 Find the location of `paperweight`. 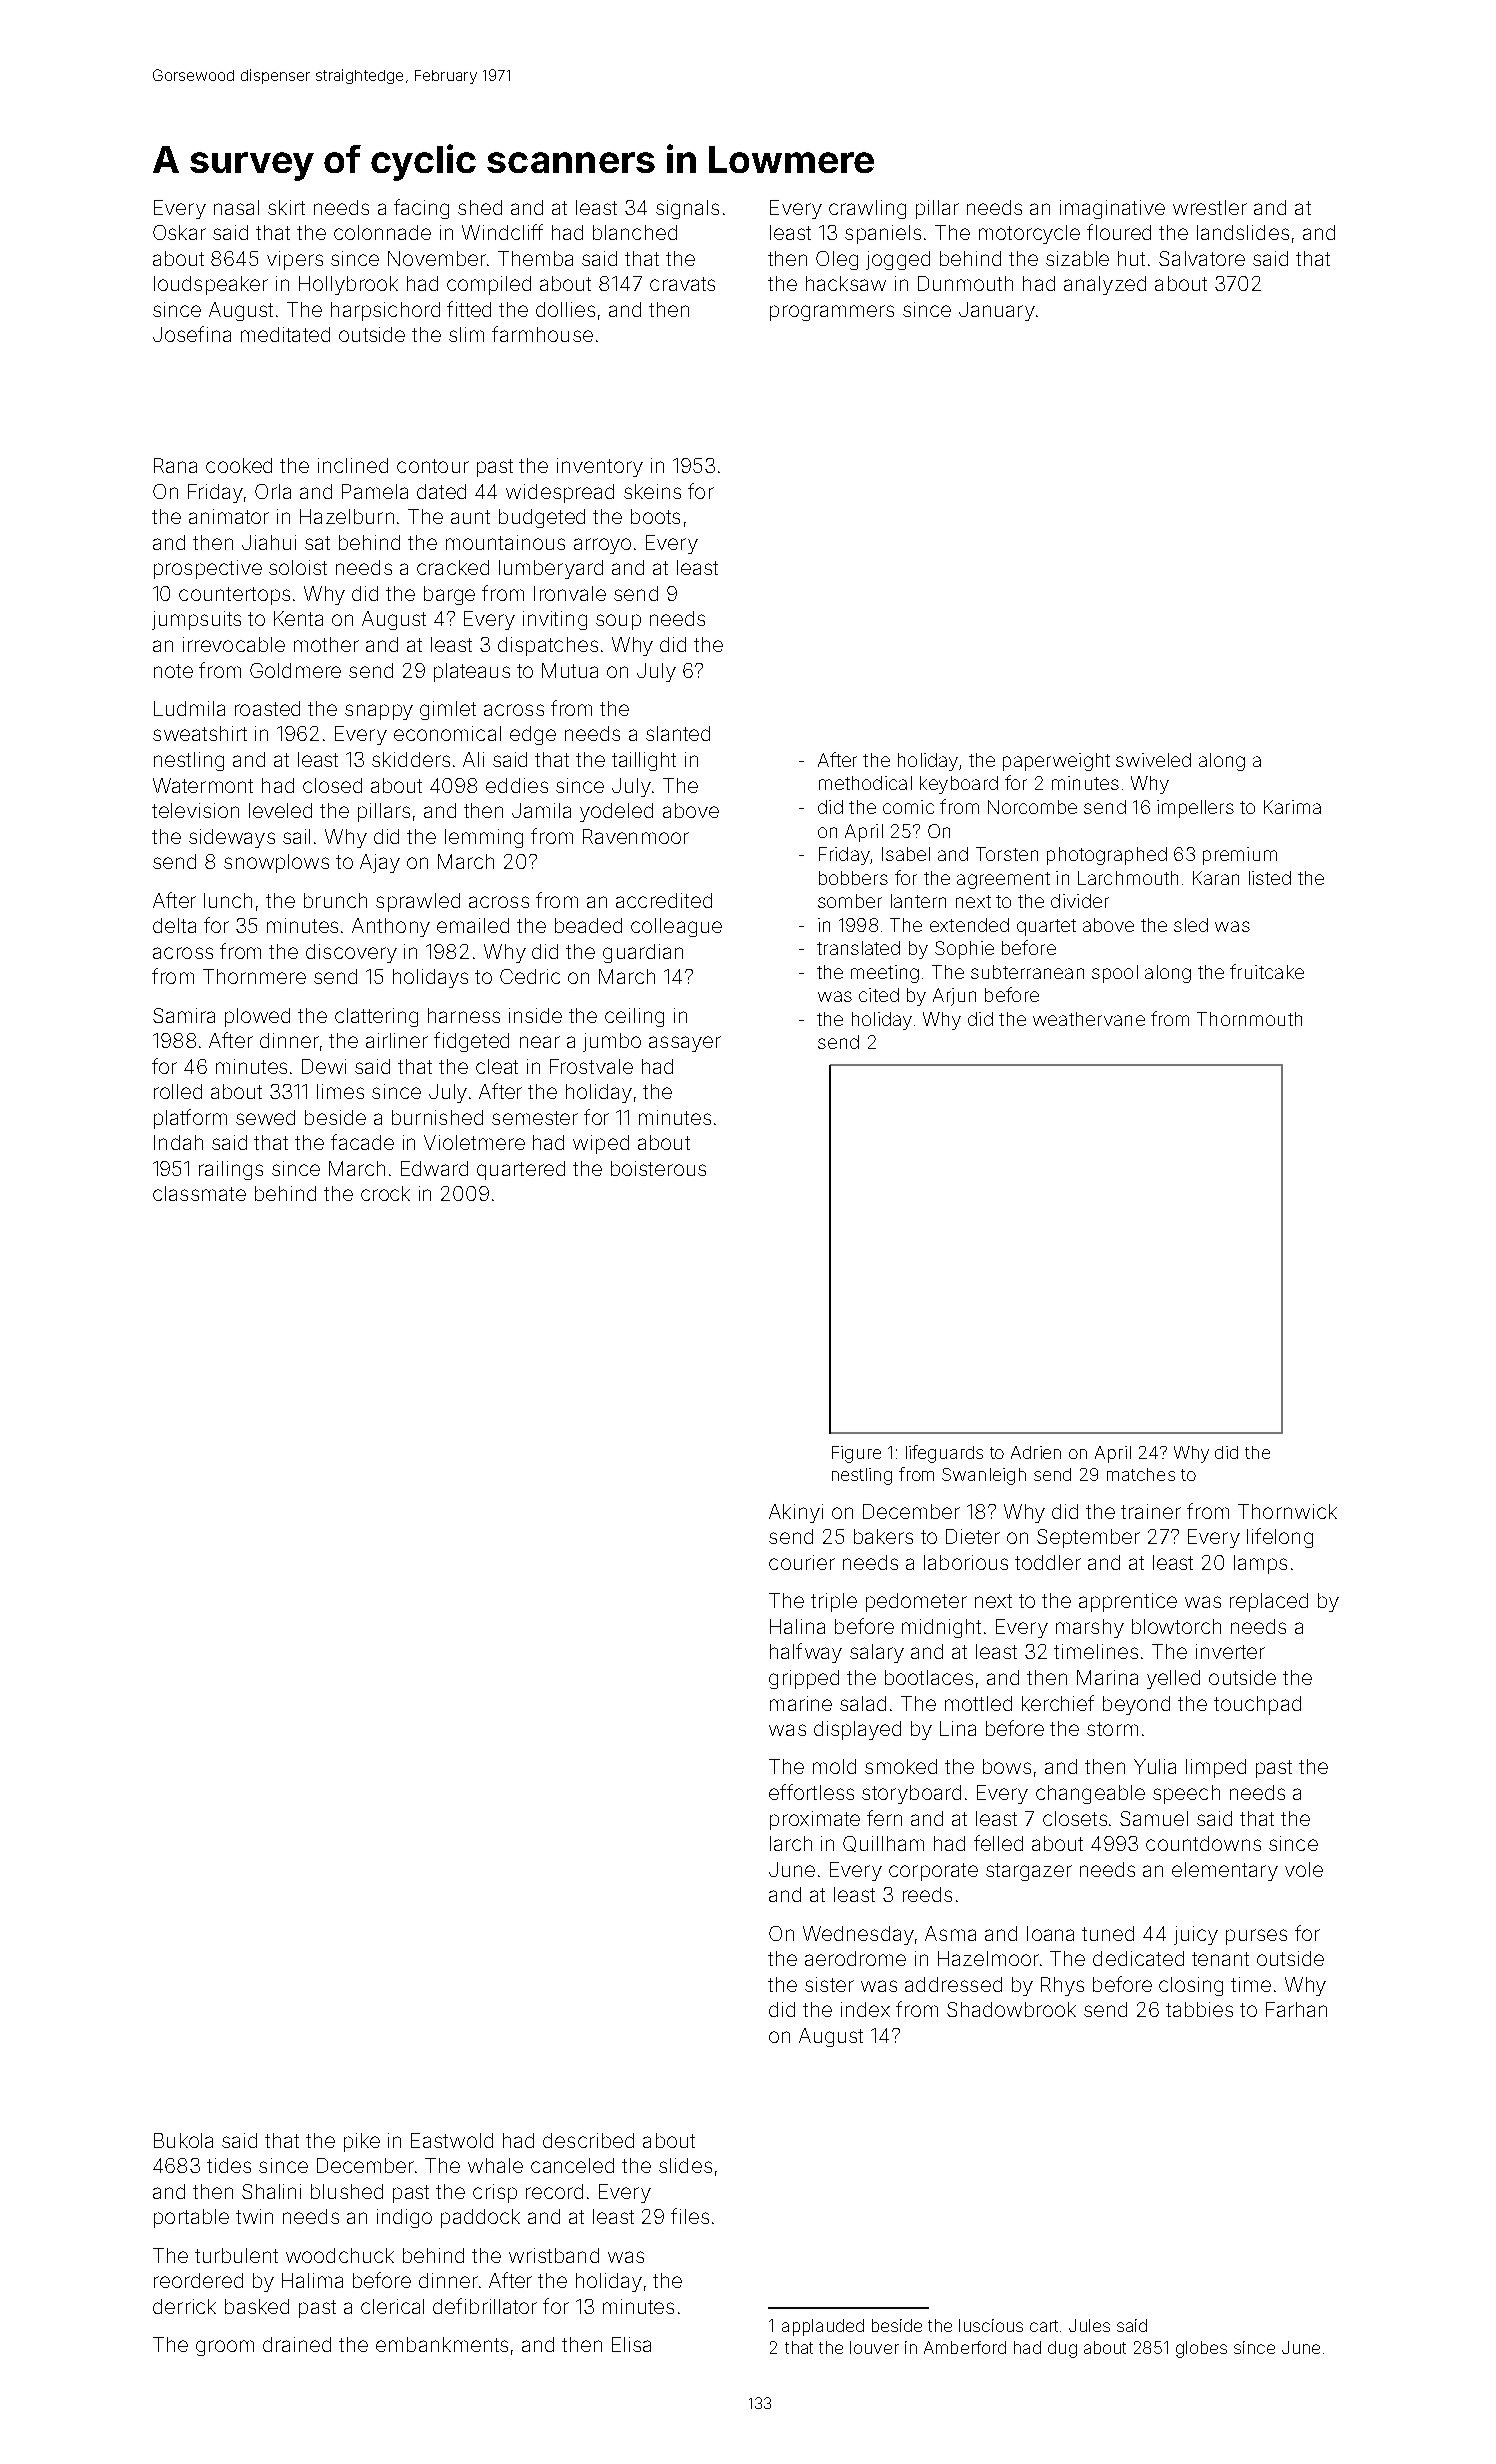

paperweight is located at coordinates (1056, 762).
